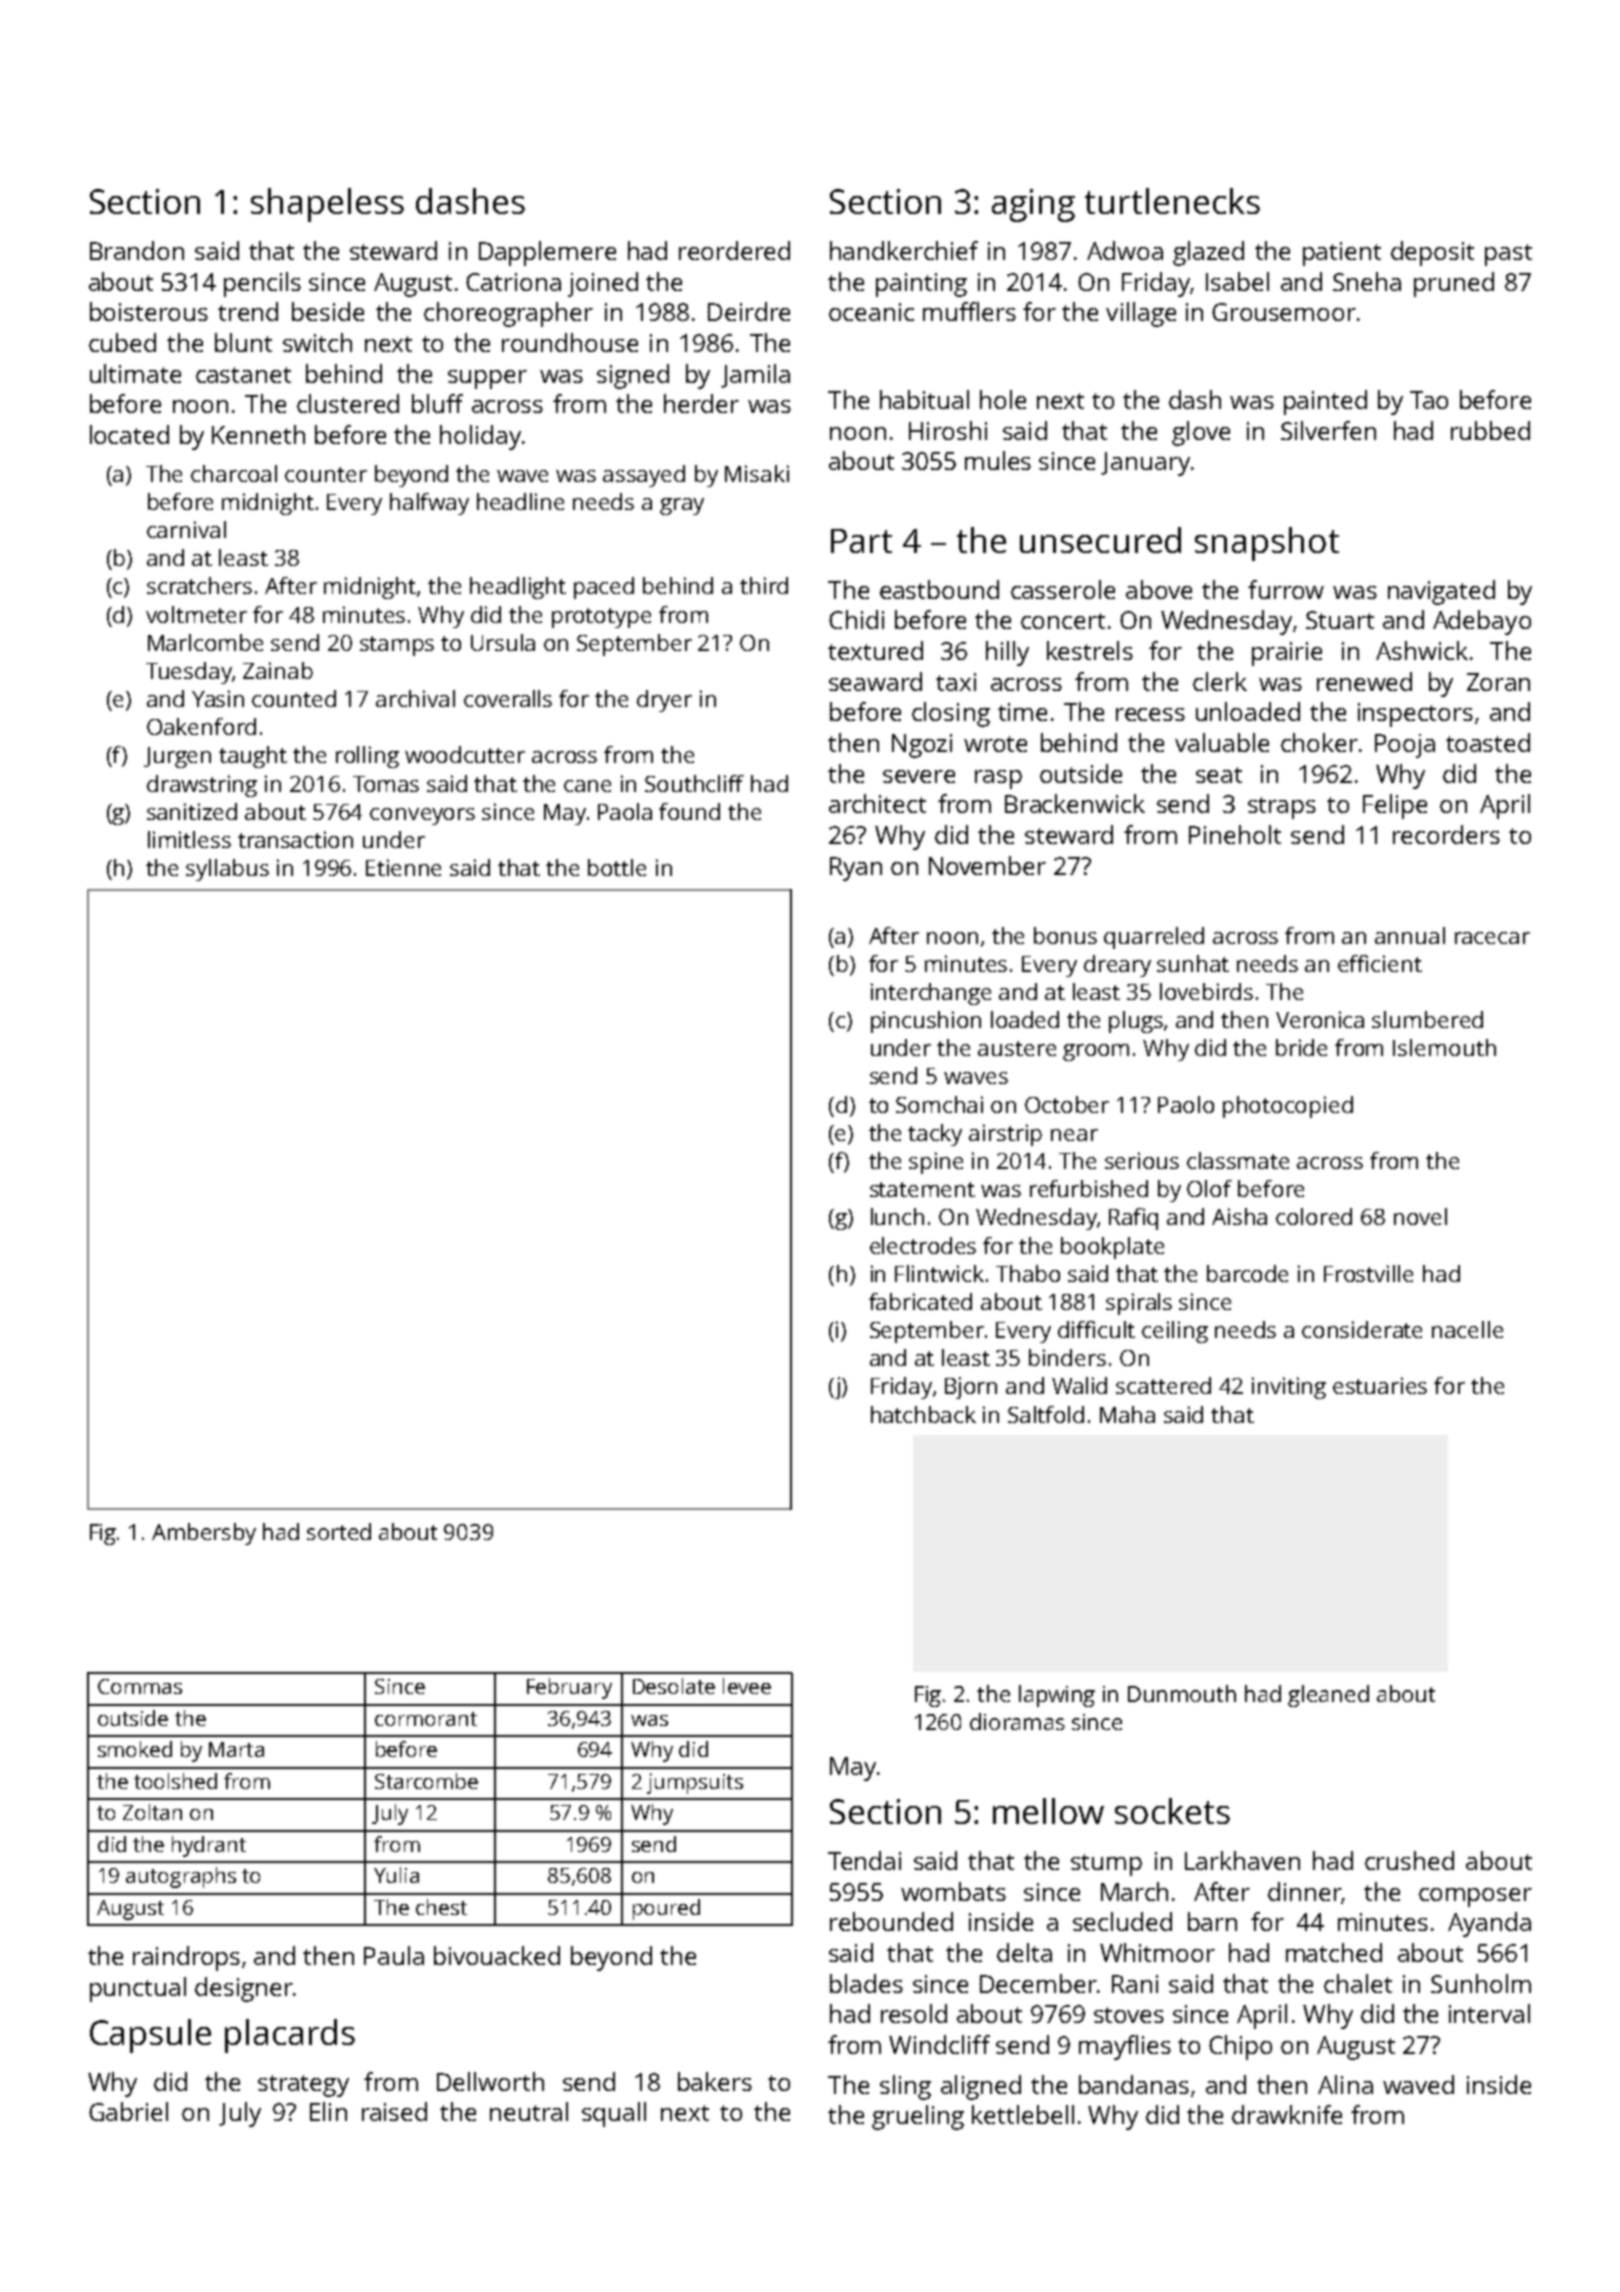 The height and width of the document is (2292, 1620). I want to click on Gabriel, so click(128, 2111).
